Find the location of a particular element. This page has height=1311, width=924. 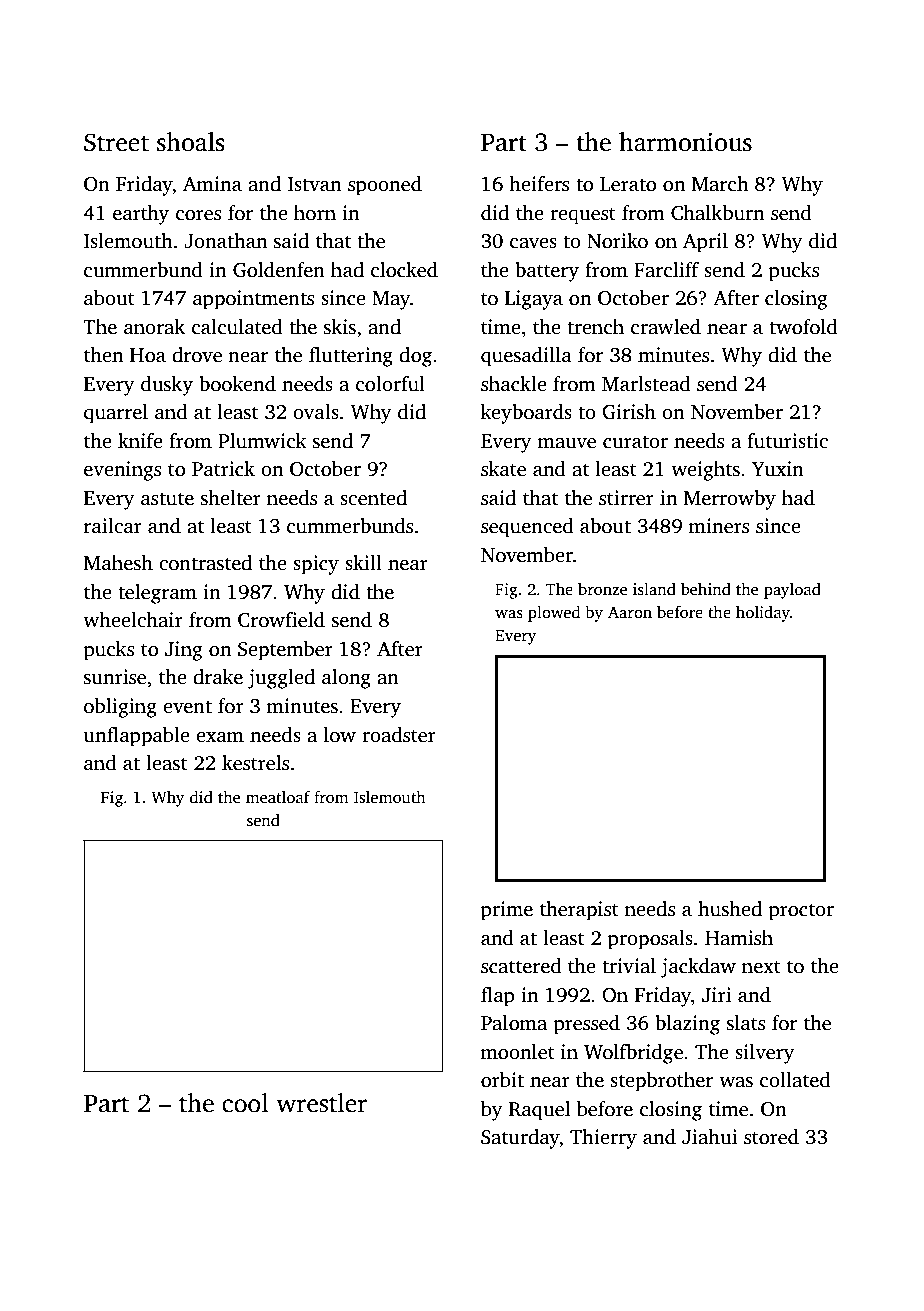

Aaron is located at coordinates (630, 612).
